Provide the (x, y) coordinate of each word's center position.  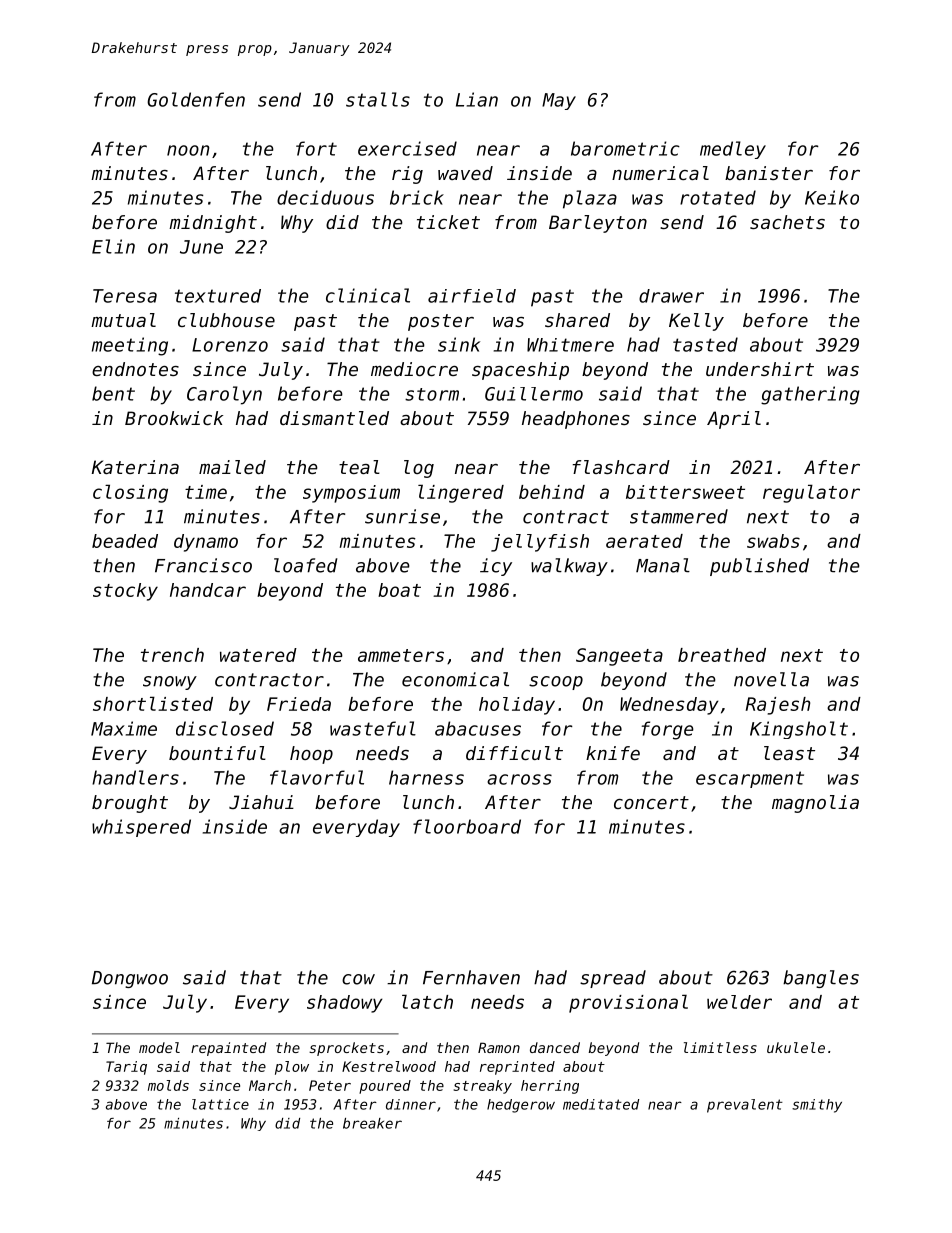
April (734, 420)
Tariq (126, 1068)
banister (769, 173)
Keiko (832, 197)
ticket (448, 222)
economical (455, 679)
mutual (123, 320)
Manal (663, 565)
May (559, 101)
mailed (232, 467)
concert (651, 802)
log (419, 469)
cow (358, 979)
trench (172, 655)
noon (188, 150)
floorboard (467, 826)
